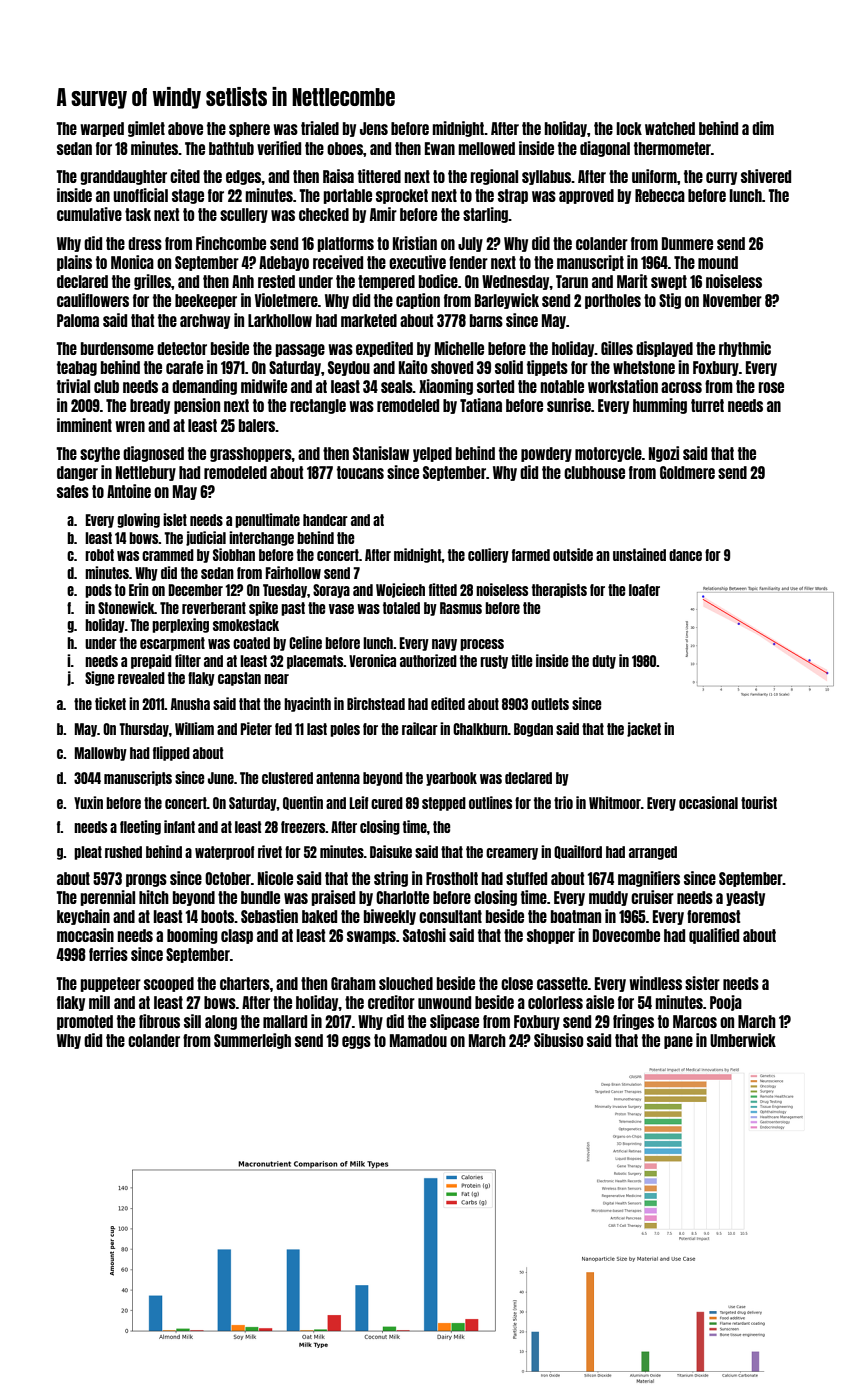 This page has height=1400, width=849. I want to click on keychain, so click(83, 917).
